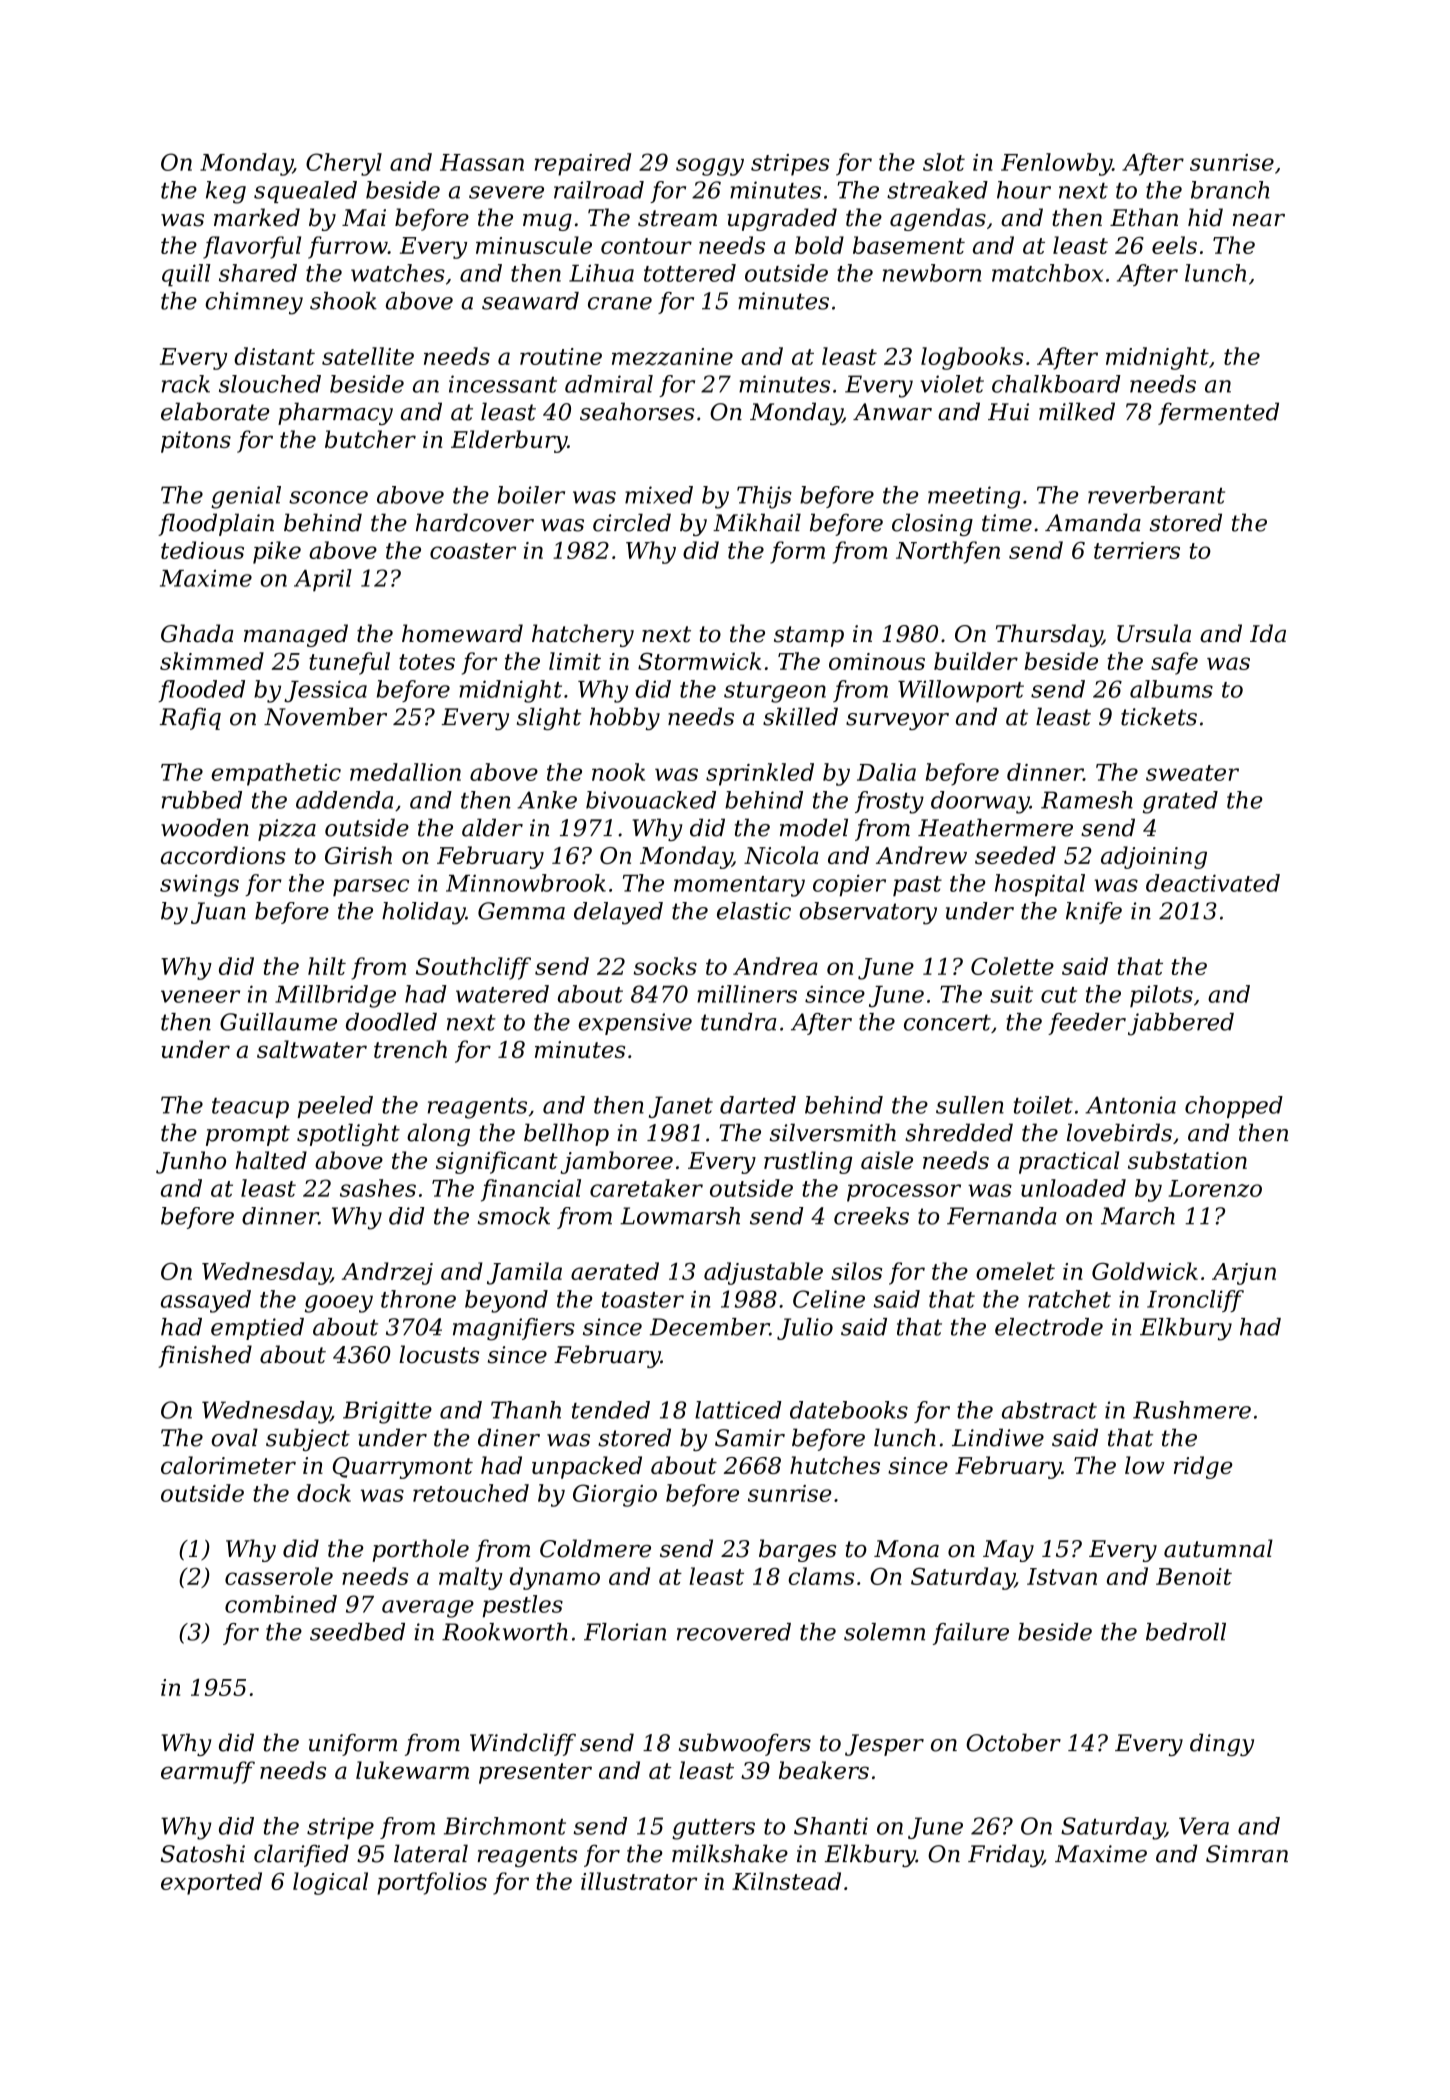 This page has width=1450, height=2100. What do you see at coordinates (1244, 1274) in the page?
I see `Arjun` at bounding box center [1244, 1274].
